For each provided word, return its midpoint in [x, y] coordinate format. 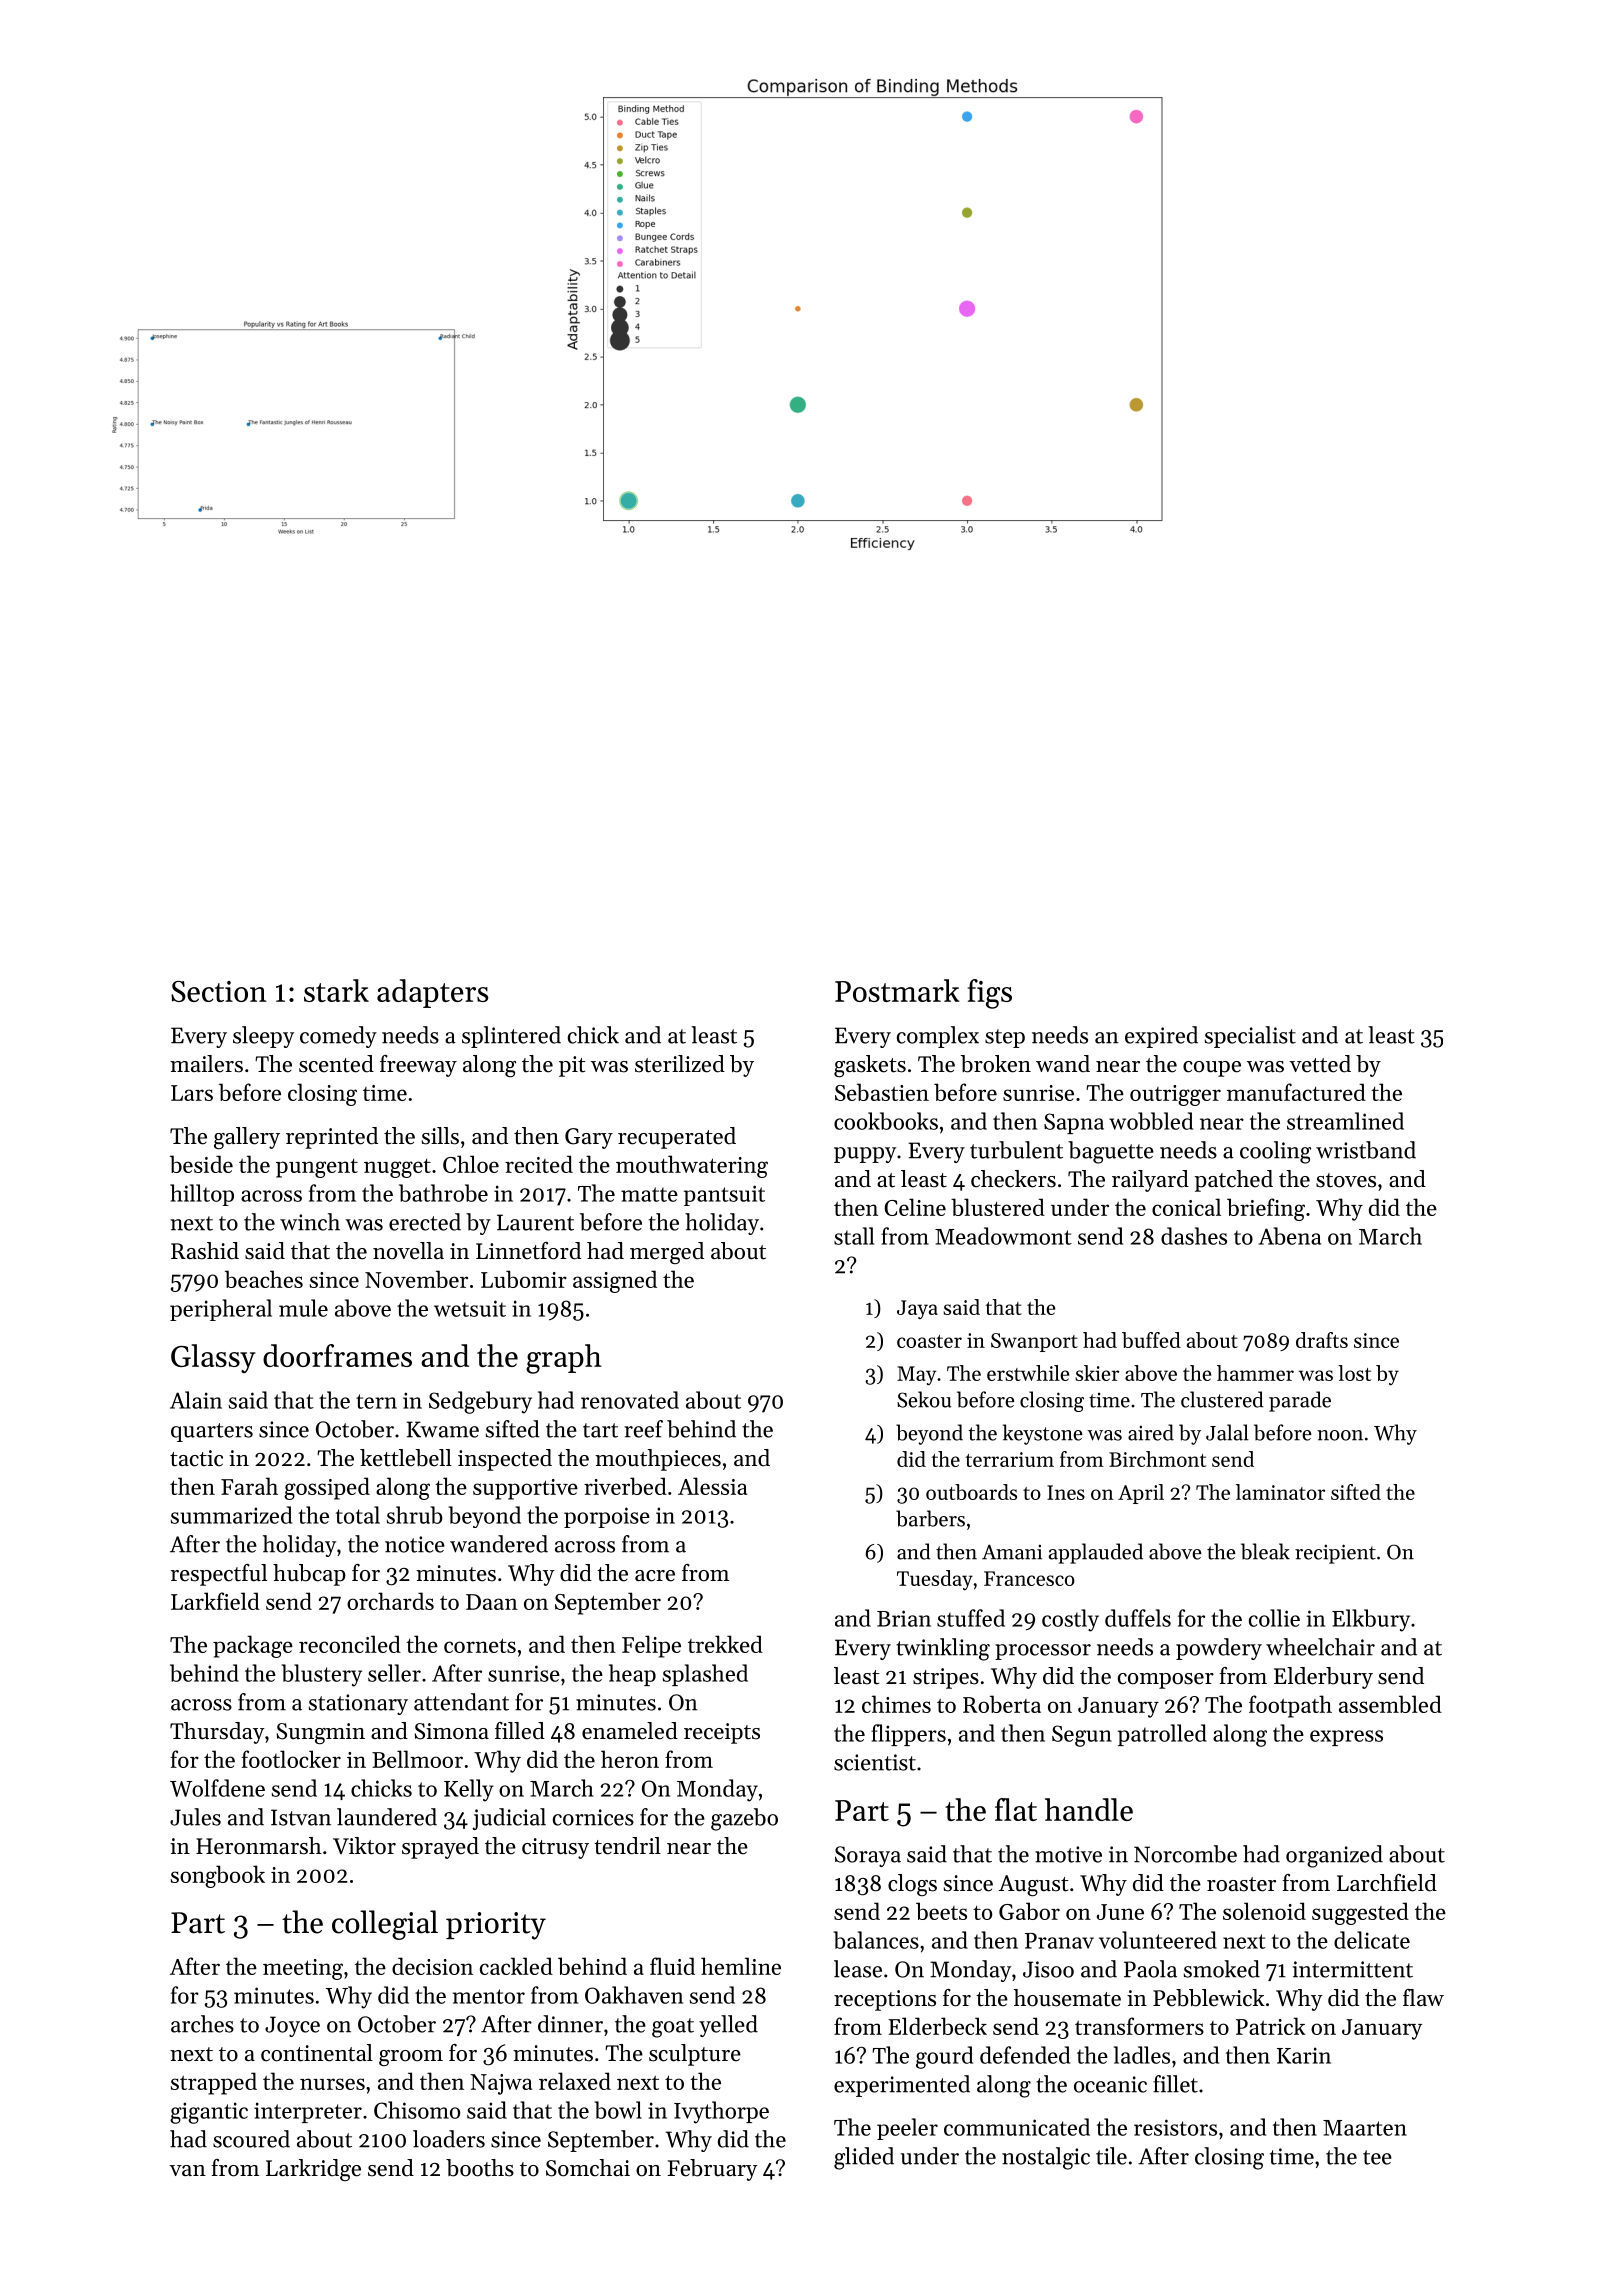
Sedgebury [480, 1402]
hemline [741, 1966]
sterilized [680, 1064]
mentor [488, 1996]
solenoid [1264, 1911]
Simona [452, 1731]
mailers [206, 1064]
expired [1161, 1037]
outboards [971, 1492]
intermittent [1353, 1969]
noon [1340, 1435]
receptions [885, 2000]
